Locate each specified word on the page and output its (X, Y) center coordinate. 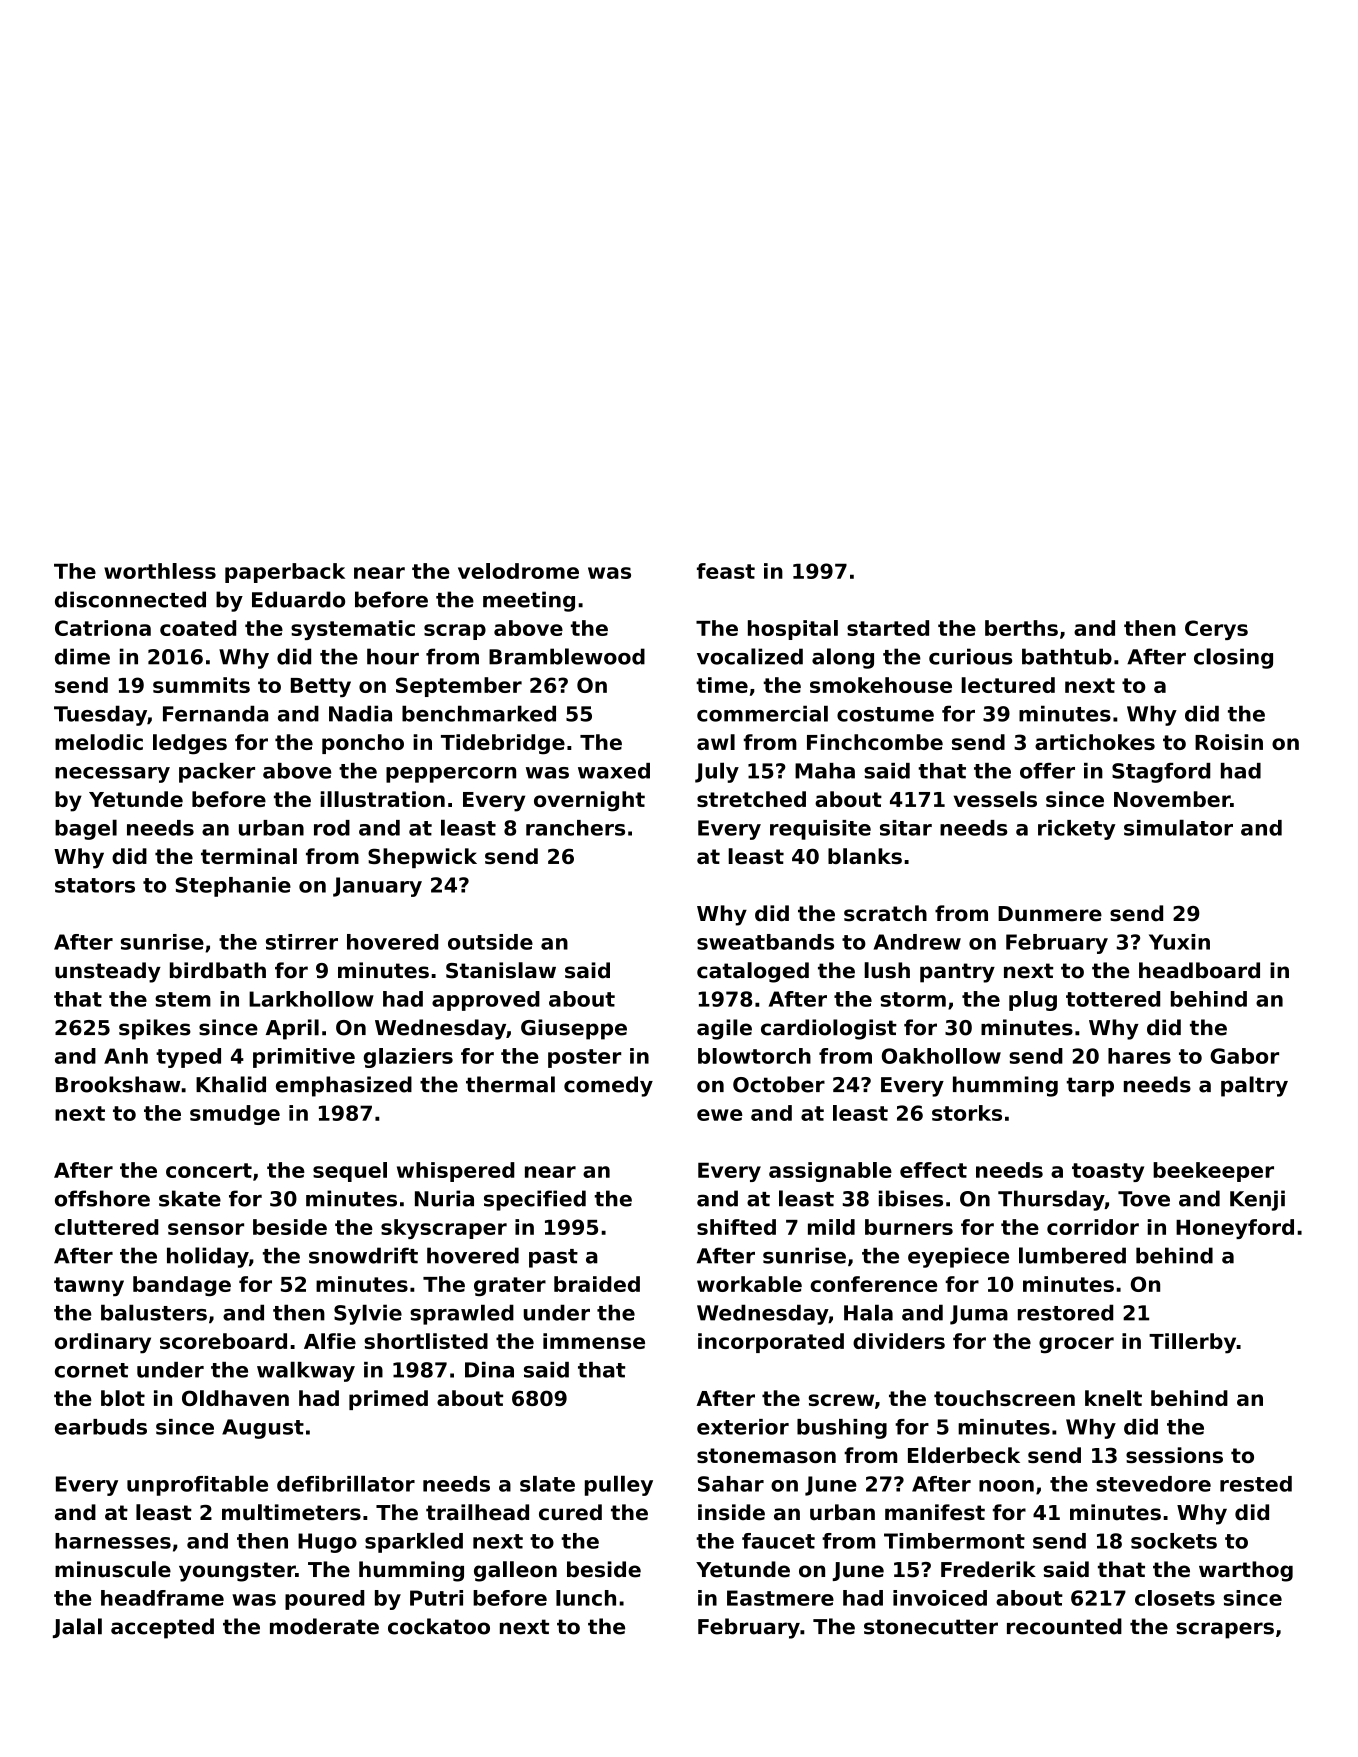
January (377, 887)
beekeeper (1213, 1172)
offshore (102, 1198)
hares (1139, 1056)
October (779, 1084)
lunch (586, 1598)
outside (490, 942)
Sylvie (368, 1314)
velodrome (518, 571)
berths (1021, 628)
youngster (237, 1572)
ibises (911, 1198)
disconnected (130, 599)
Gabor (1244, 1056)
